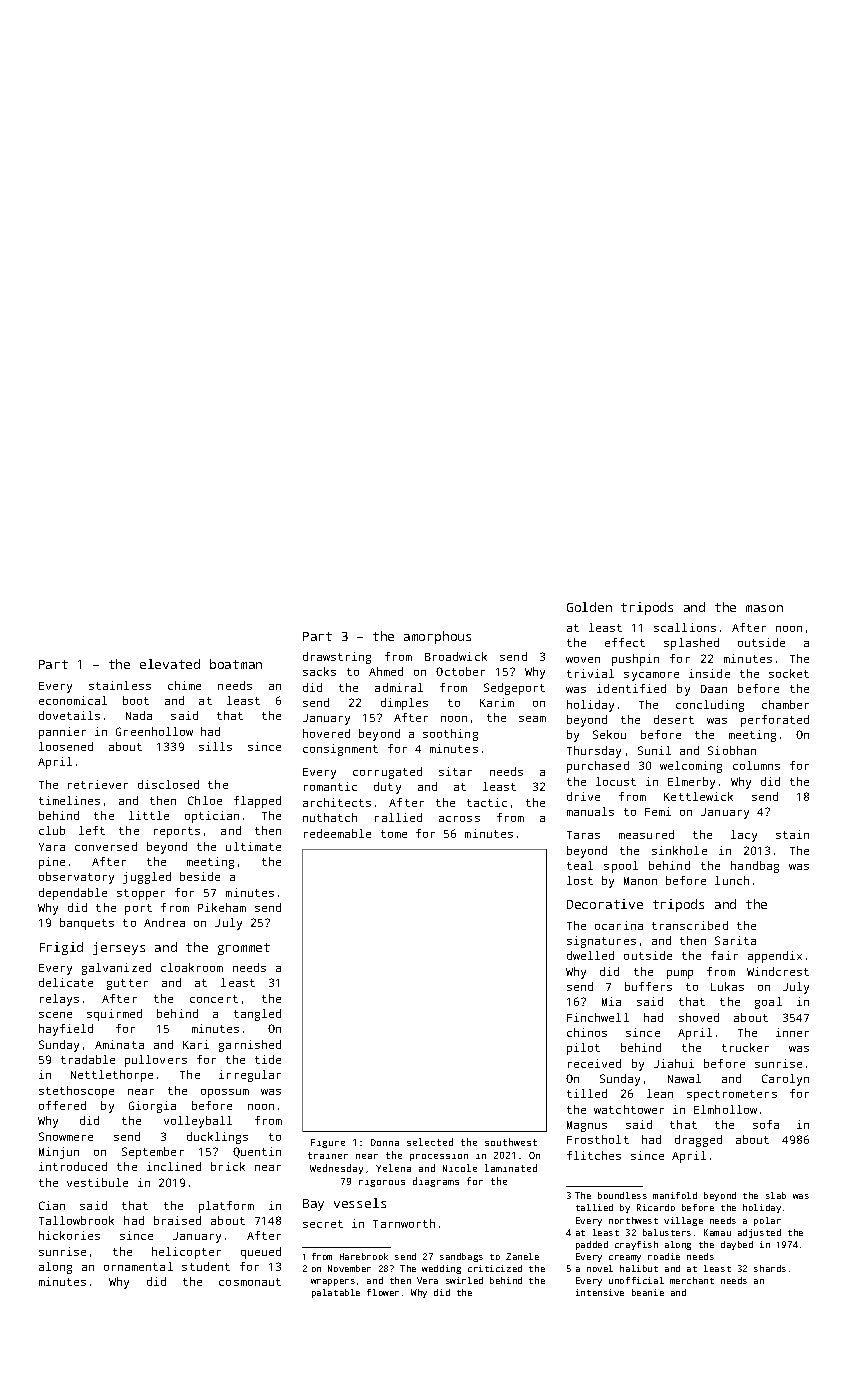  Describe the element at coordinates (383, 1292) in the page. I see `flower` at that location.
